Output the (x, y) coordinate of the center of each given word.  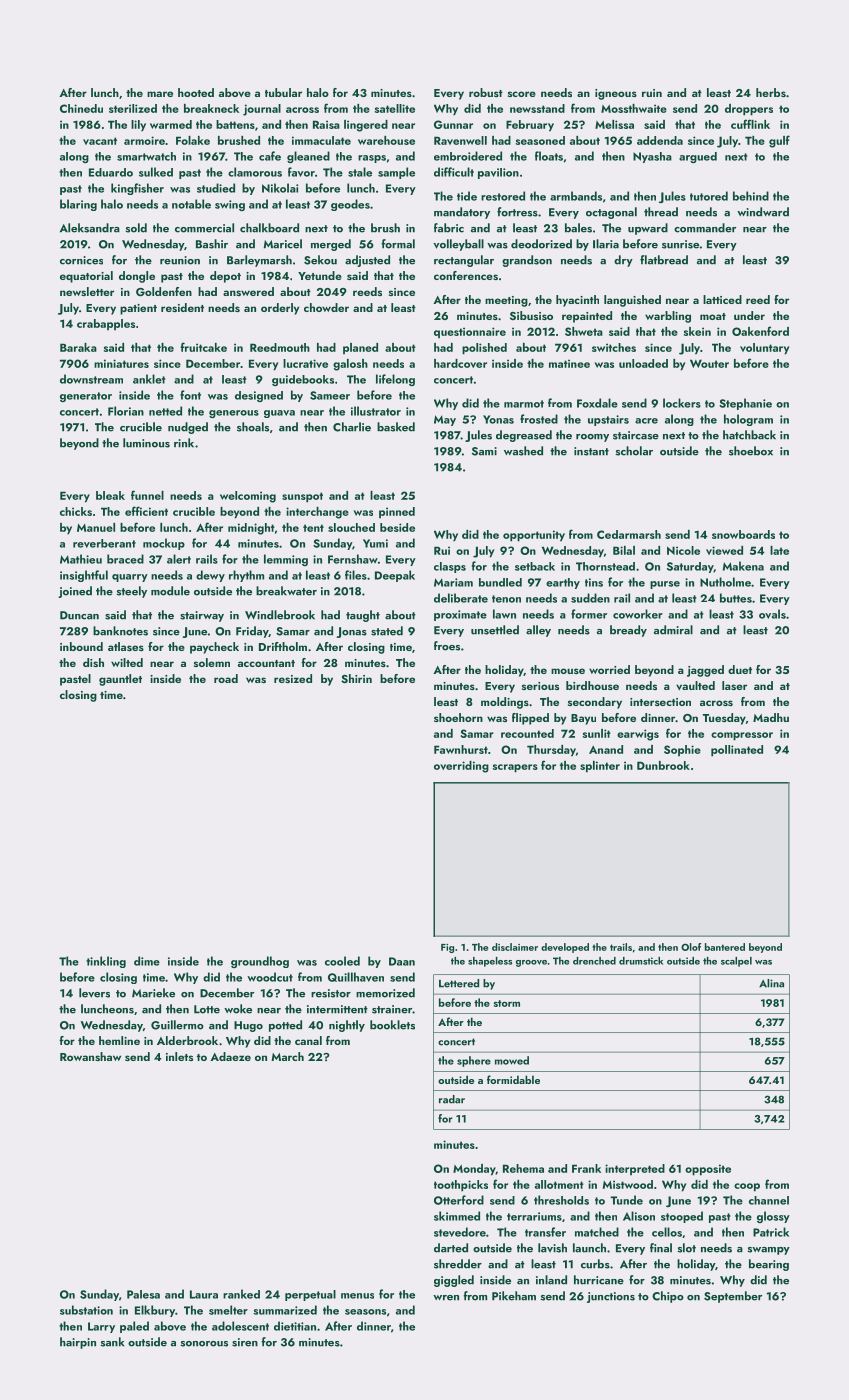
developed (565, 948)
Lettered (459, 983)
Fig (447, 948)
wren (446, 1298)
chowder (326, 307)
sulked (156, 172)
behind (751, 196)
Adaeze (230, 1056)
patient (138, 309)
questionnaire (470, 332)
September (733, 1297)
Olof (691, 947)
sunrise (680, 244)
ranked (241, 1294)
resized (293, 678)
